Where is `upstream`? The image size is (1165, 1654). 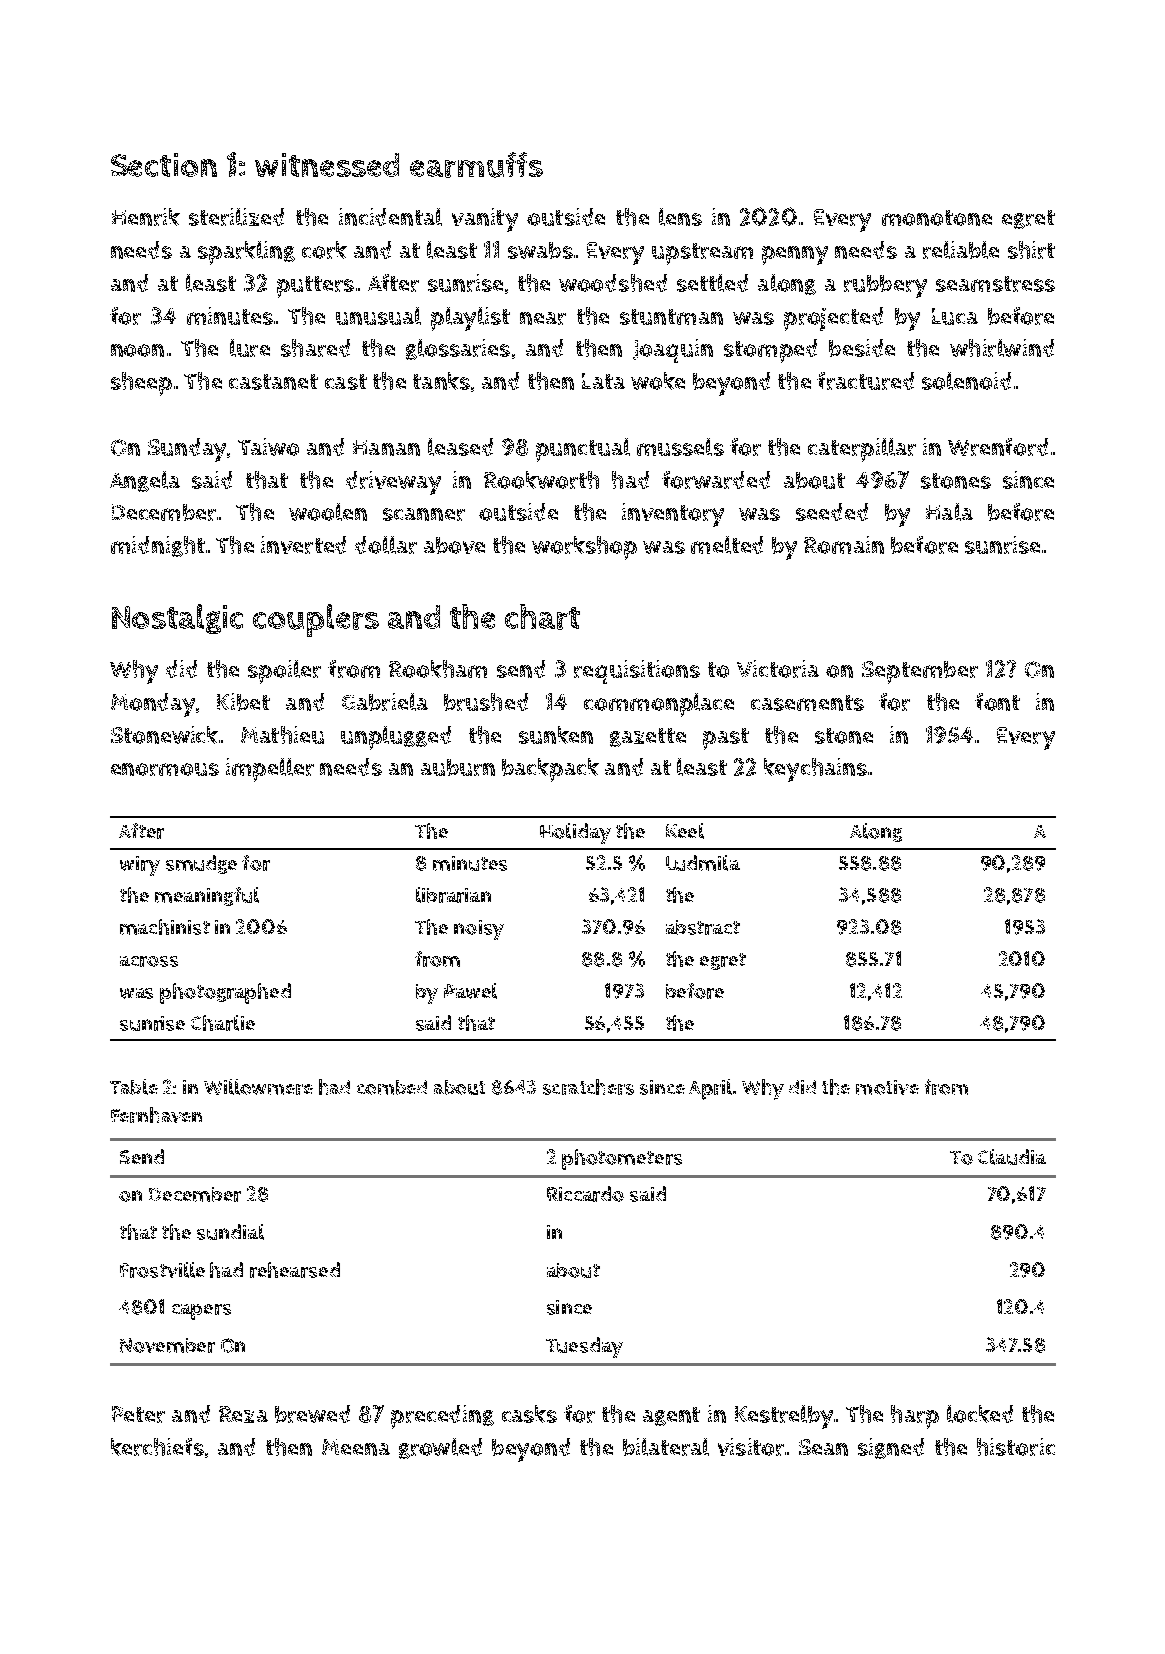 upstream is located at coordinates (702, 254).
